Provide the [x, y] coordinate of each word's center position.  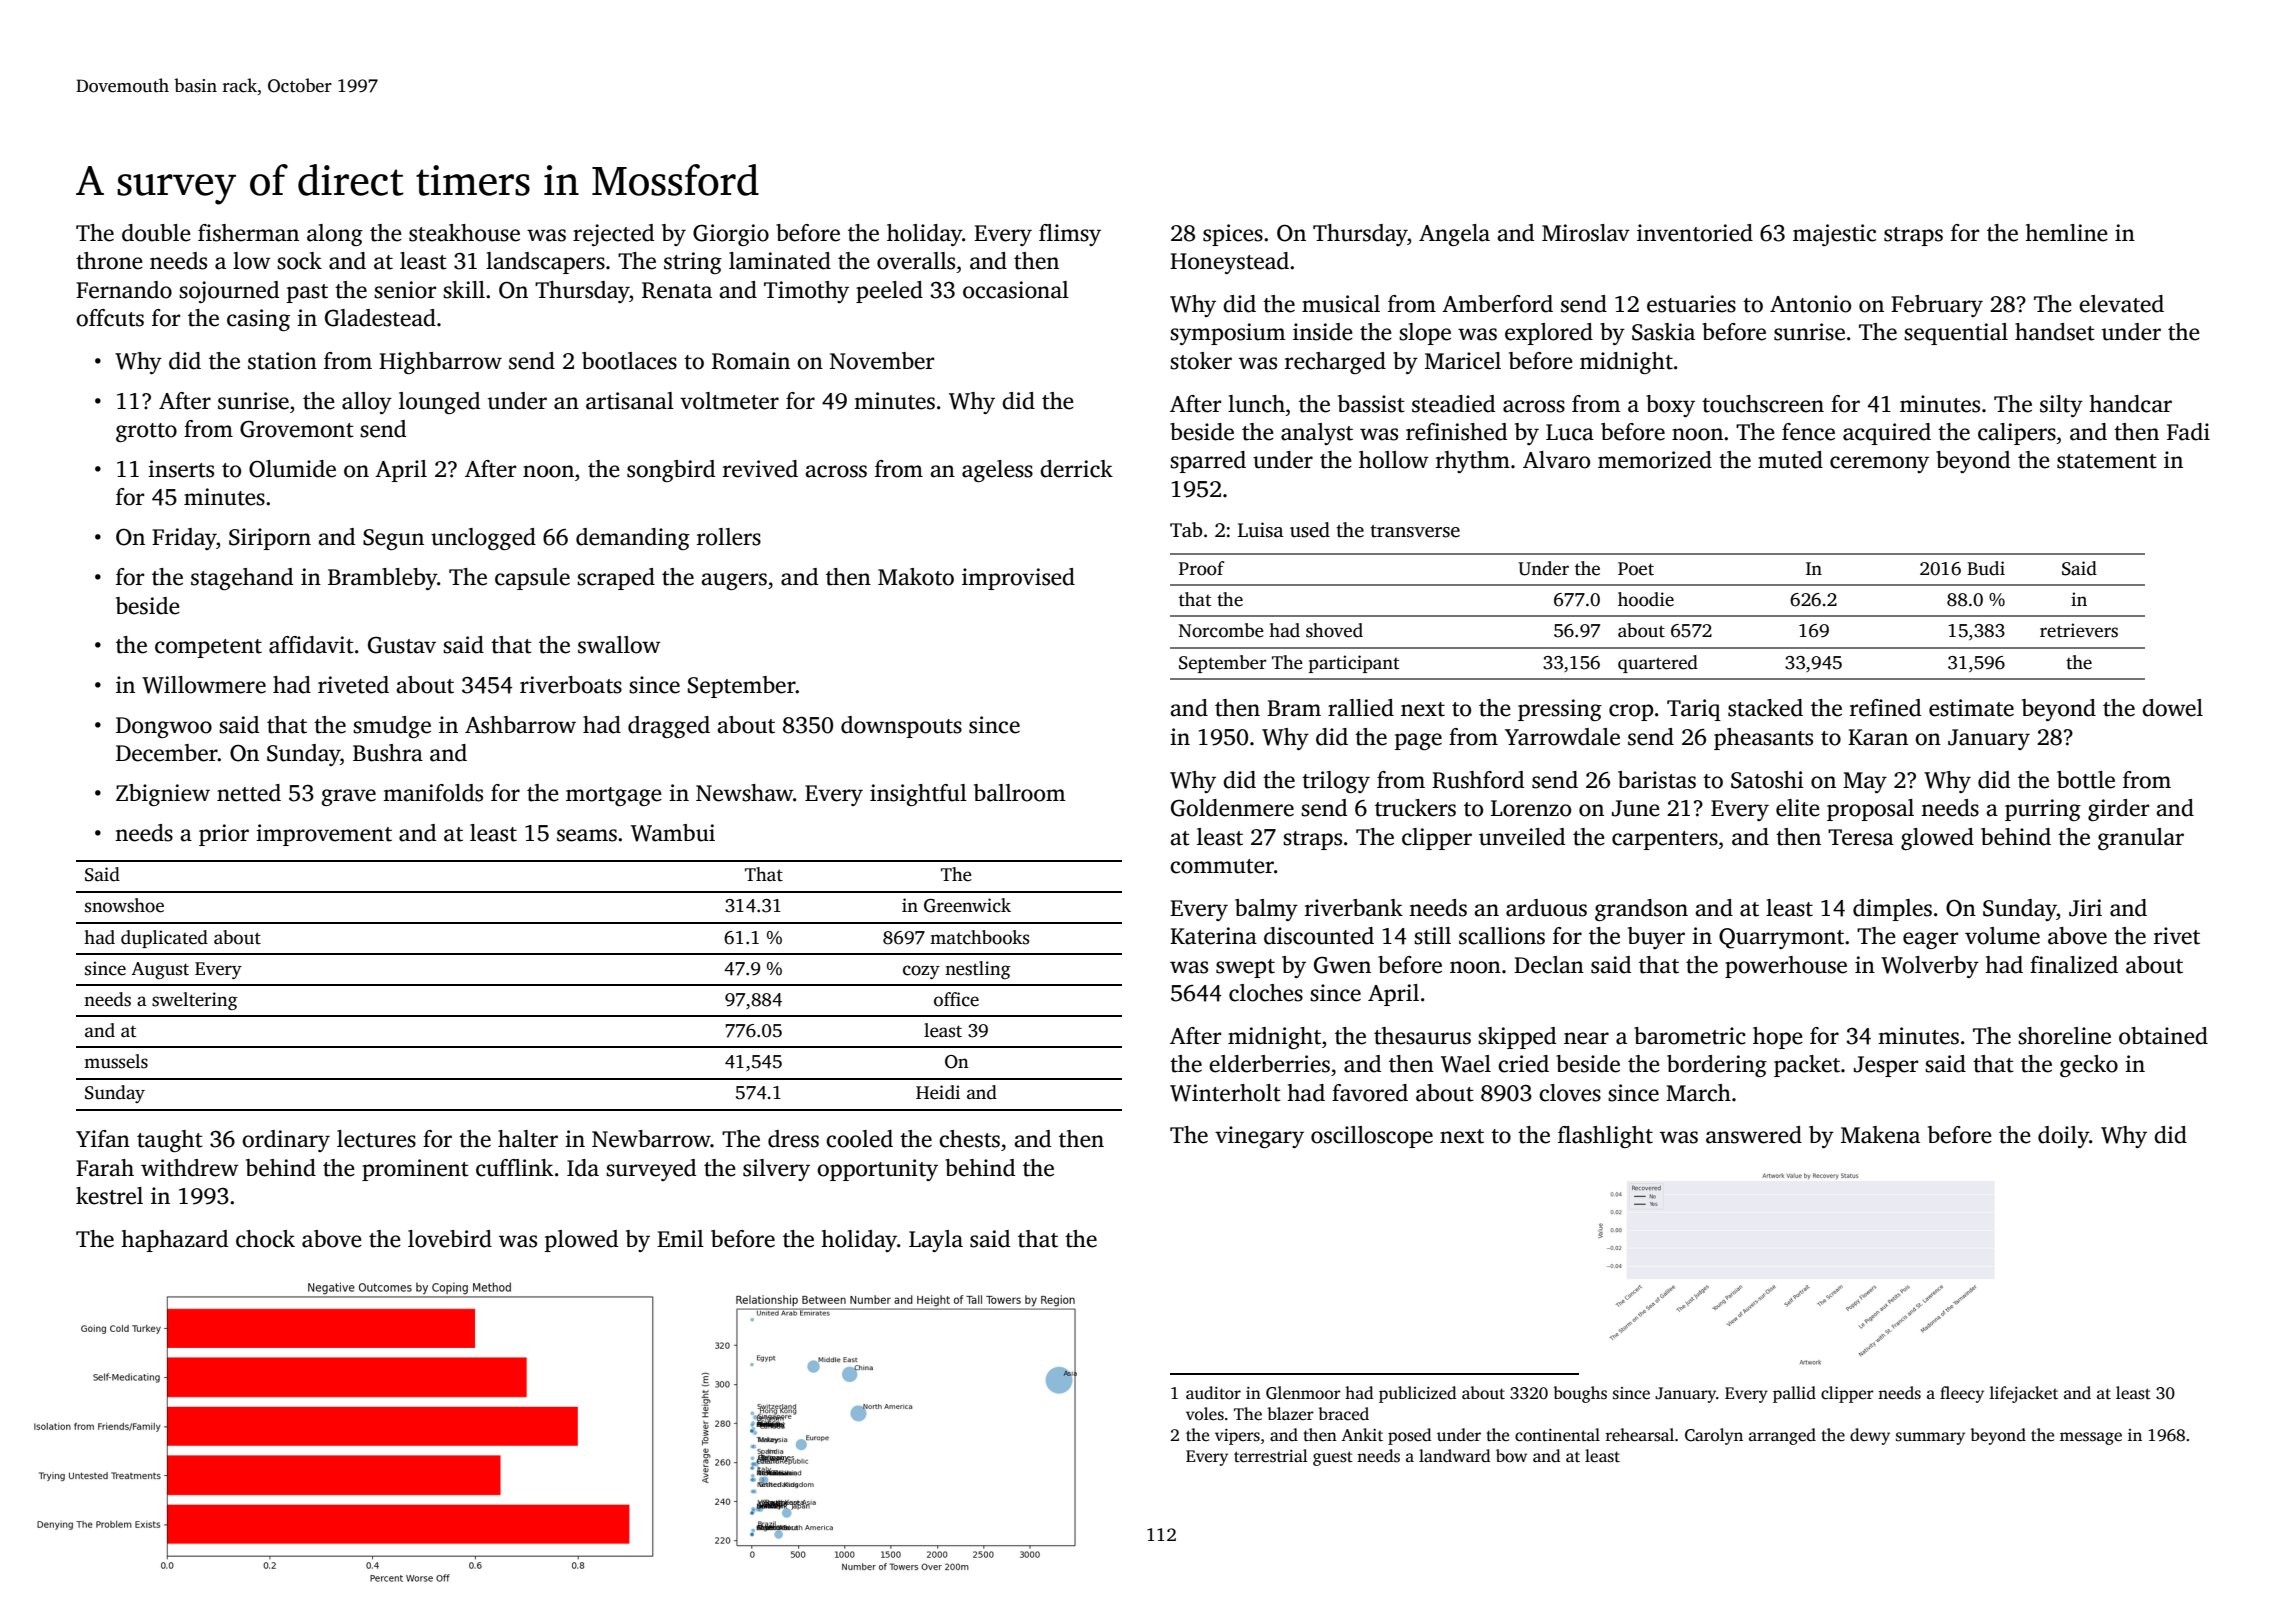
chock [265, 1239]
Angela [1454, 235]
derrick [1076, 469]
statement [2107, 461]
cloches [1266, 993]
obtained [2163, 1036]
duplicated [164, 939]
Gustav [402, 645]
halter [528, 1139]
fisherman [248, 233]
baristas [1657, 780]
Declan [1549, 965]
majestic [1834, 235]
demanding [633, 539]
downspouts [901, 727]
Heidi [938, 1092]
